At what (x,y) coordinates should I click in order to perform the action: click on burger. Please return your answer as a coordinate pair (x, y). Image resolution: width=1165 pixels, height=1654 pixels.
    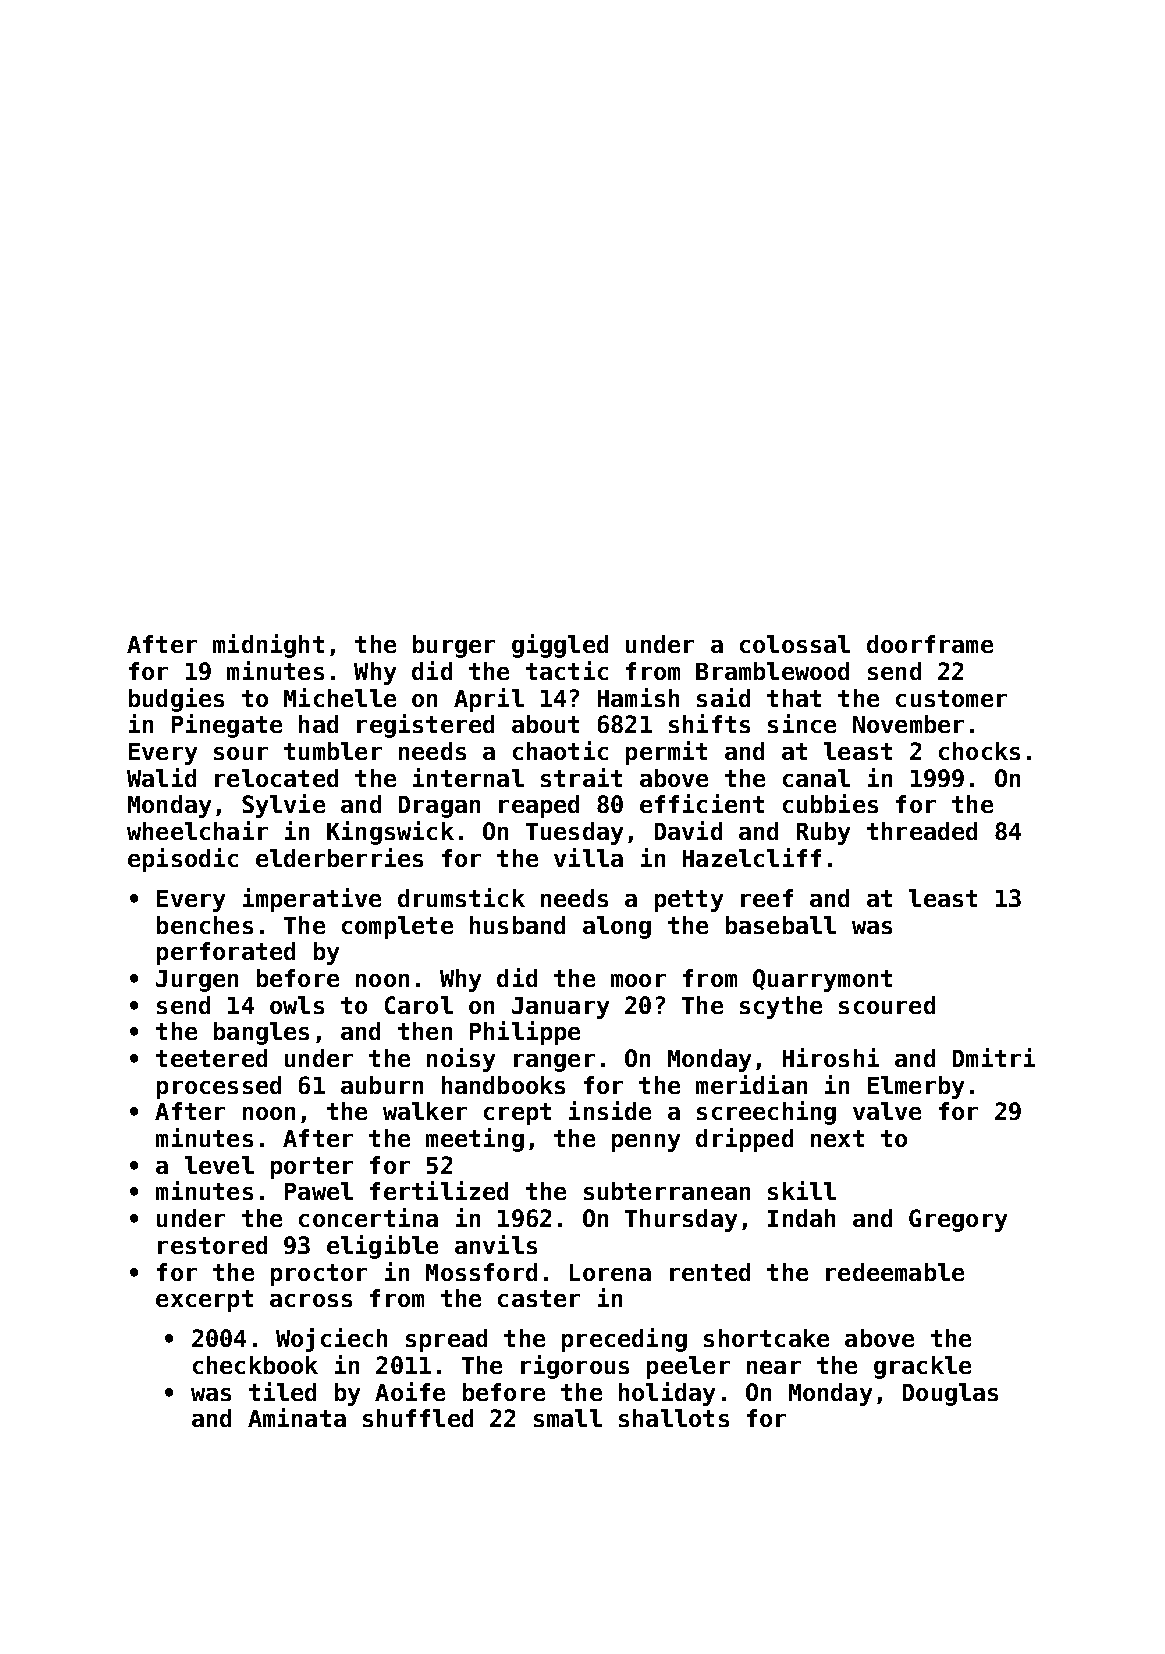
    Looking at the image, I should click on (454, 646).
